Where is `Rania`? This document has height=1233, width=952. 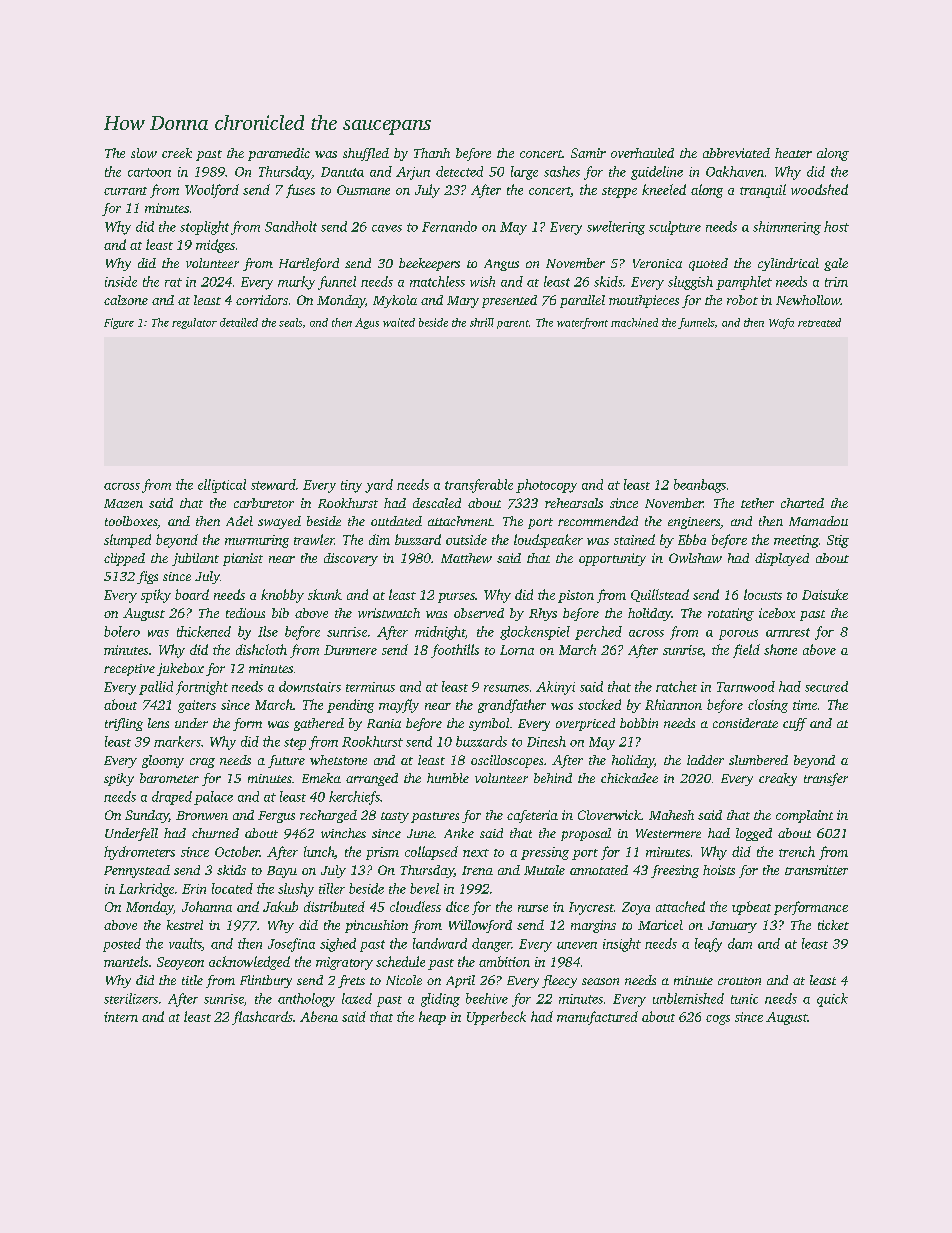 Rania is located at coordinates (384, 723).
